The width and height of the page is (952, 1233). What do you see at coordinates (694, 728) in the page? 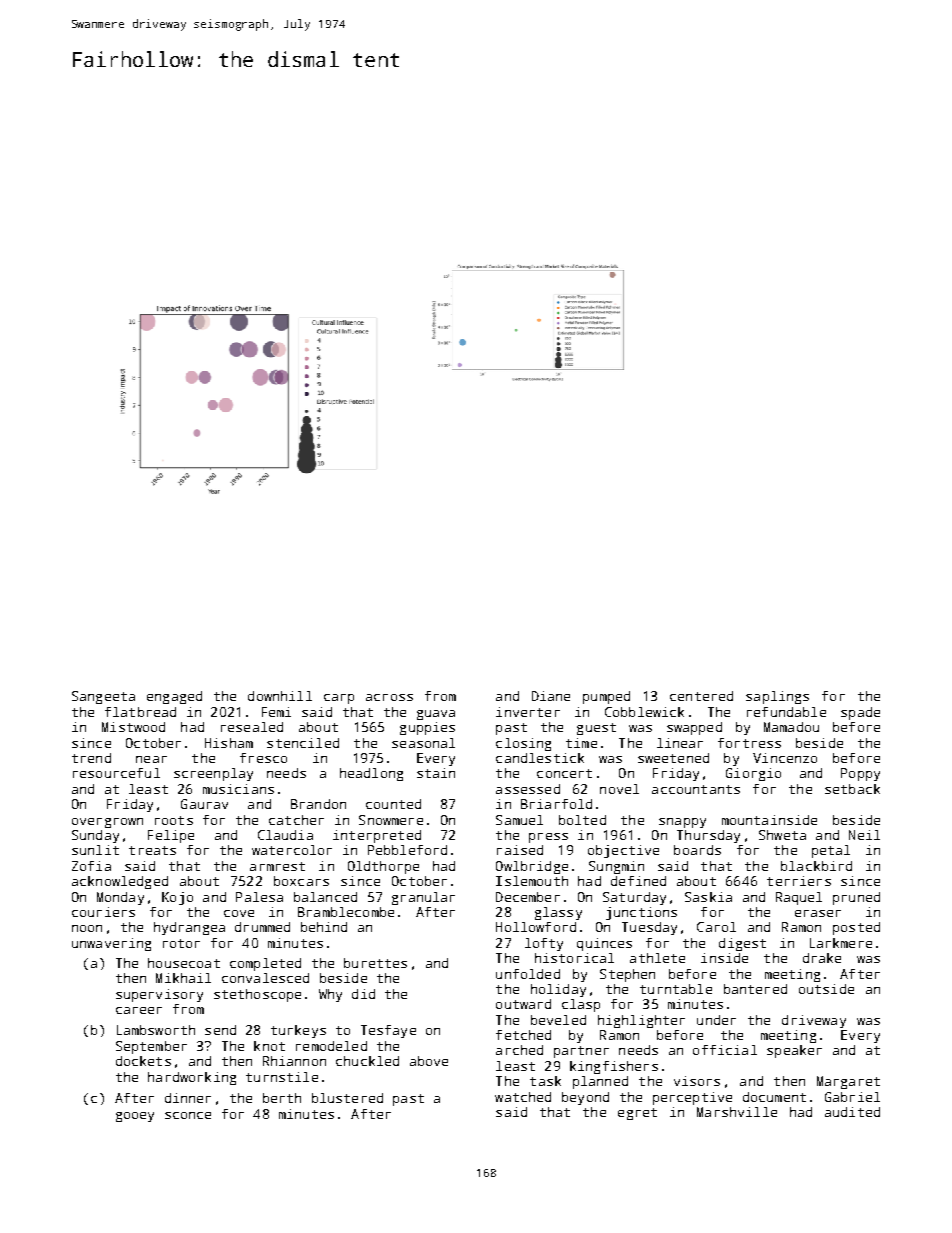
I see `swapped` at bounding box center [694, 728].
